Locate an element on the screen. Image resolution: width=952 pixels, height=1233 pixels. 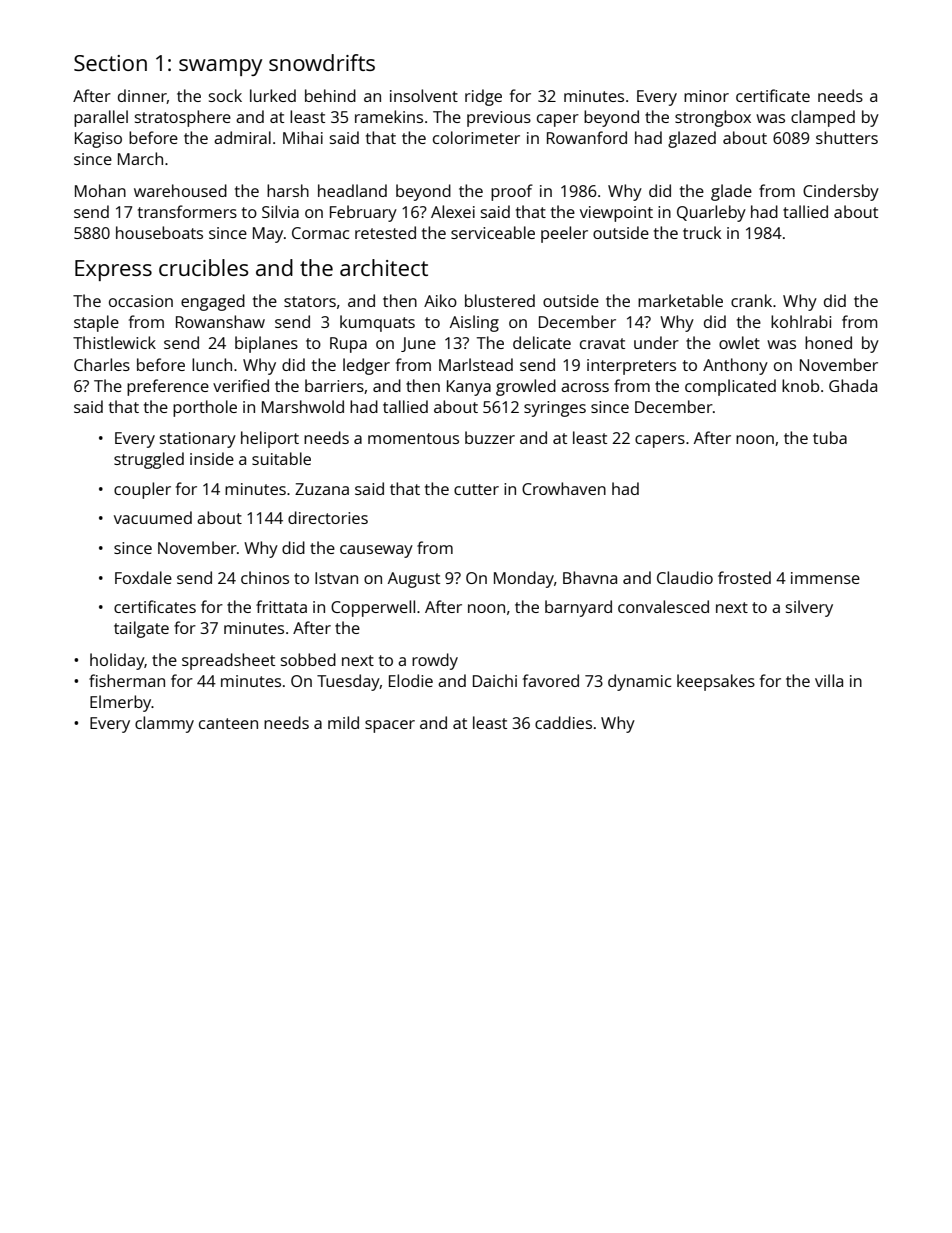
snowdrifts is located at coordinates (322, 62).
